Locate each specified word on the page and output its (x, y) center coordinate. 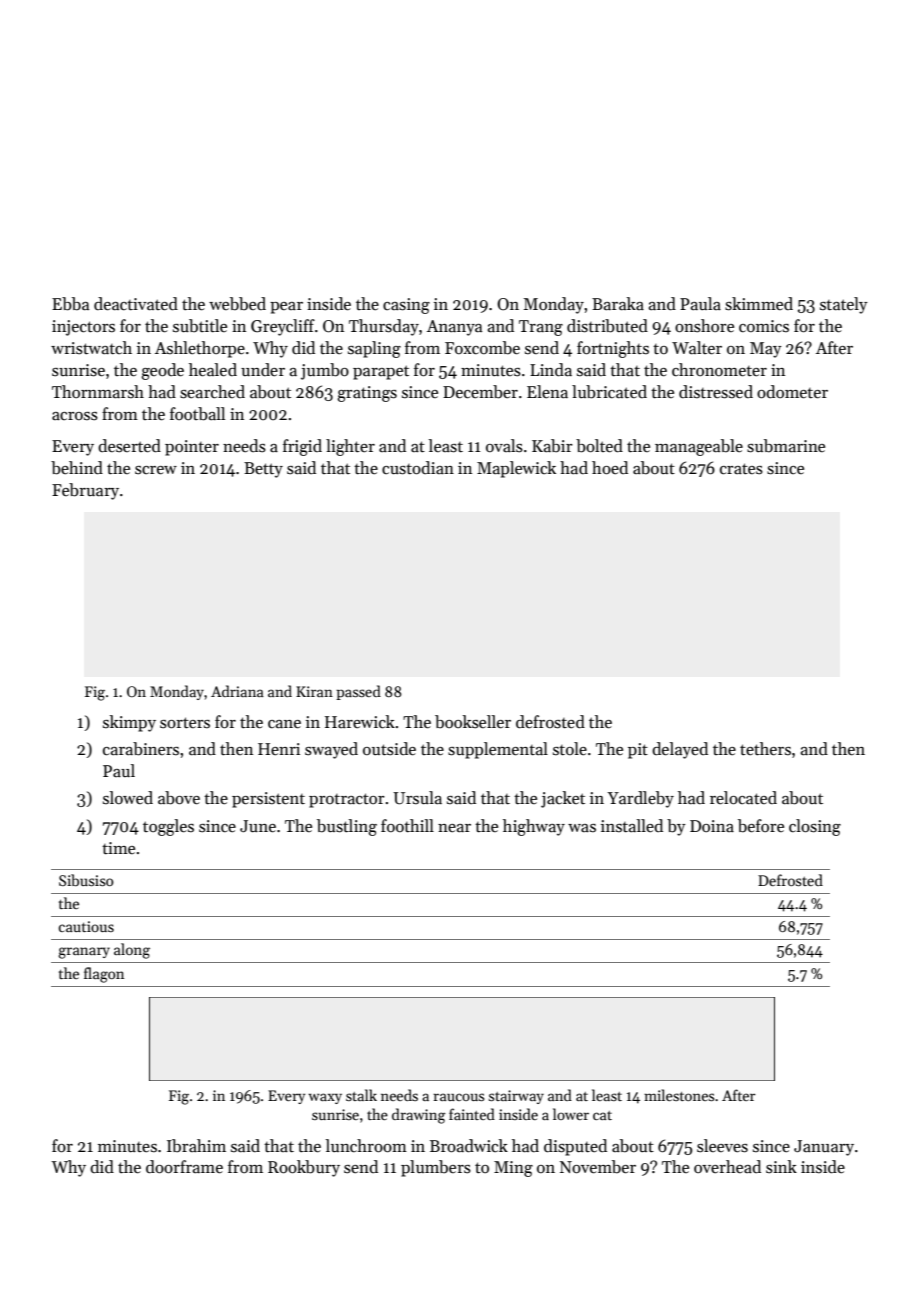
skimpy (129, 723)
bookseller (473, 722)
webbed (237, 304)
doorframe (184, 1167)
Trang (541, 328)
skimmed (759, 304)
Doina (712, 826)
